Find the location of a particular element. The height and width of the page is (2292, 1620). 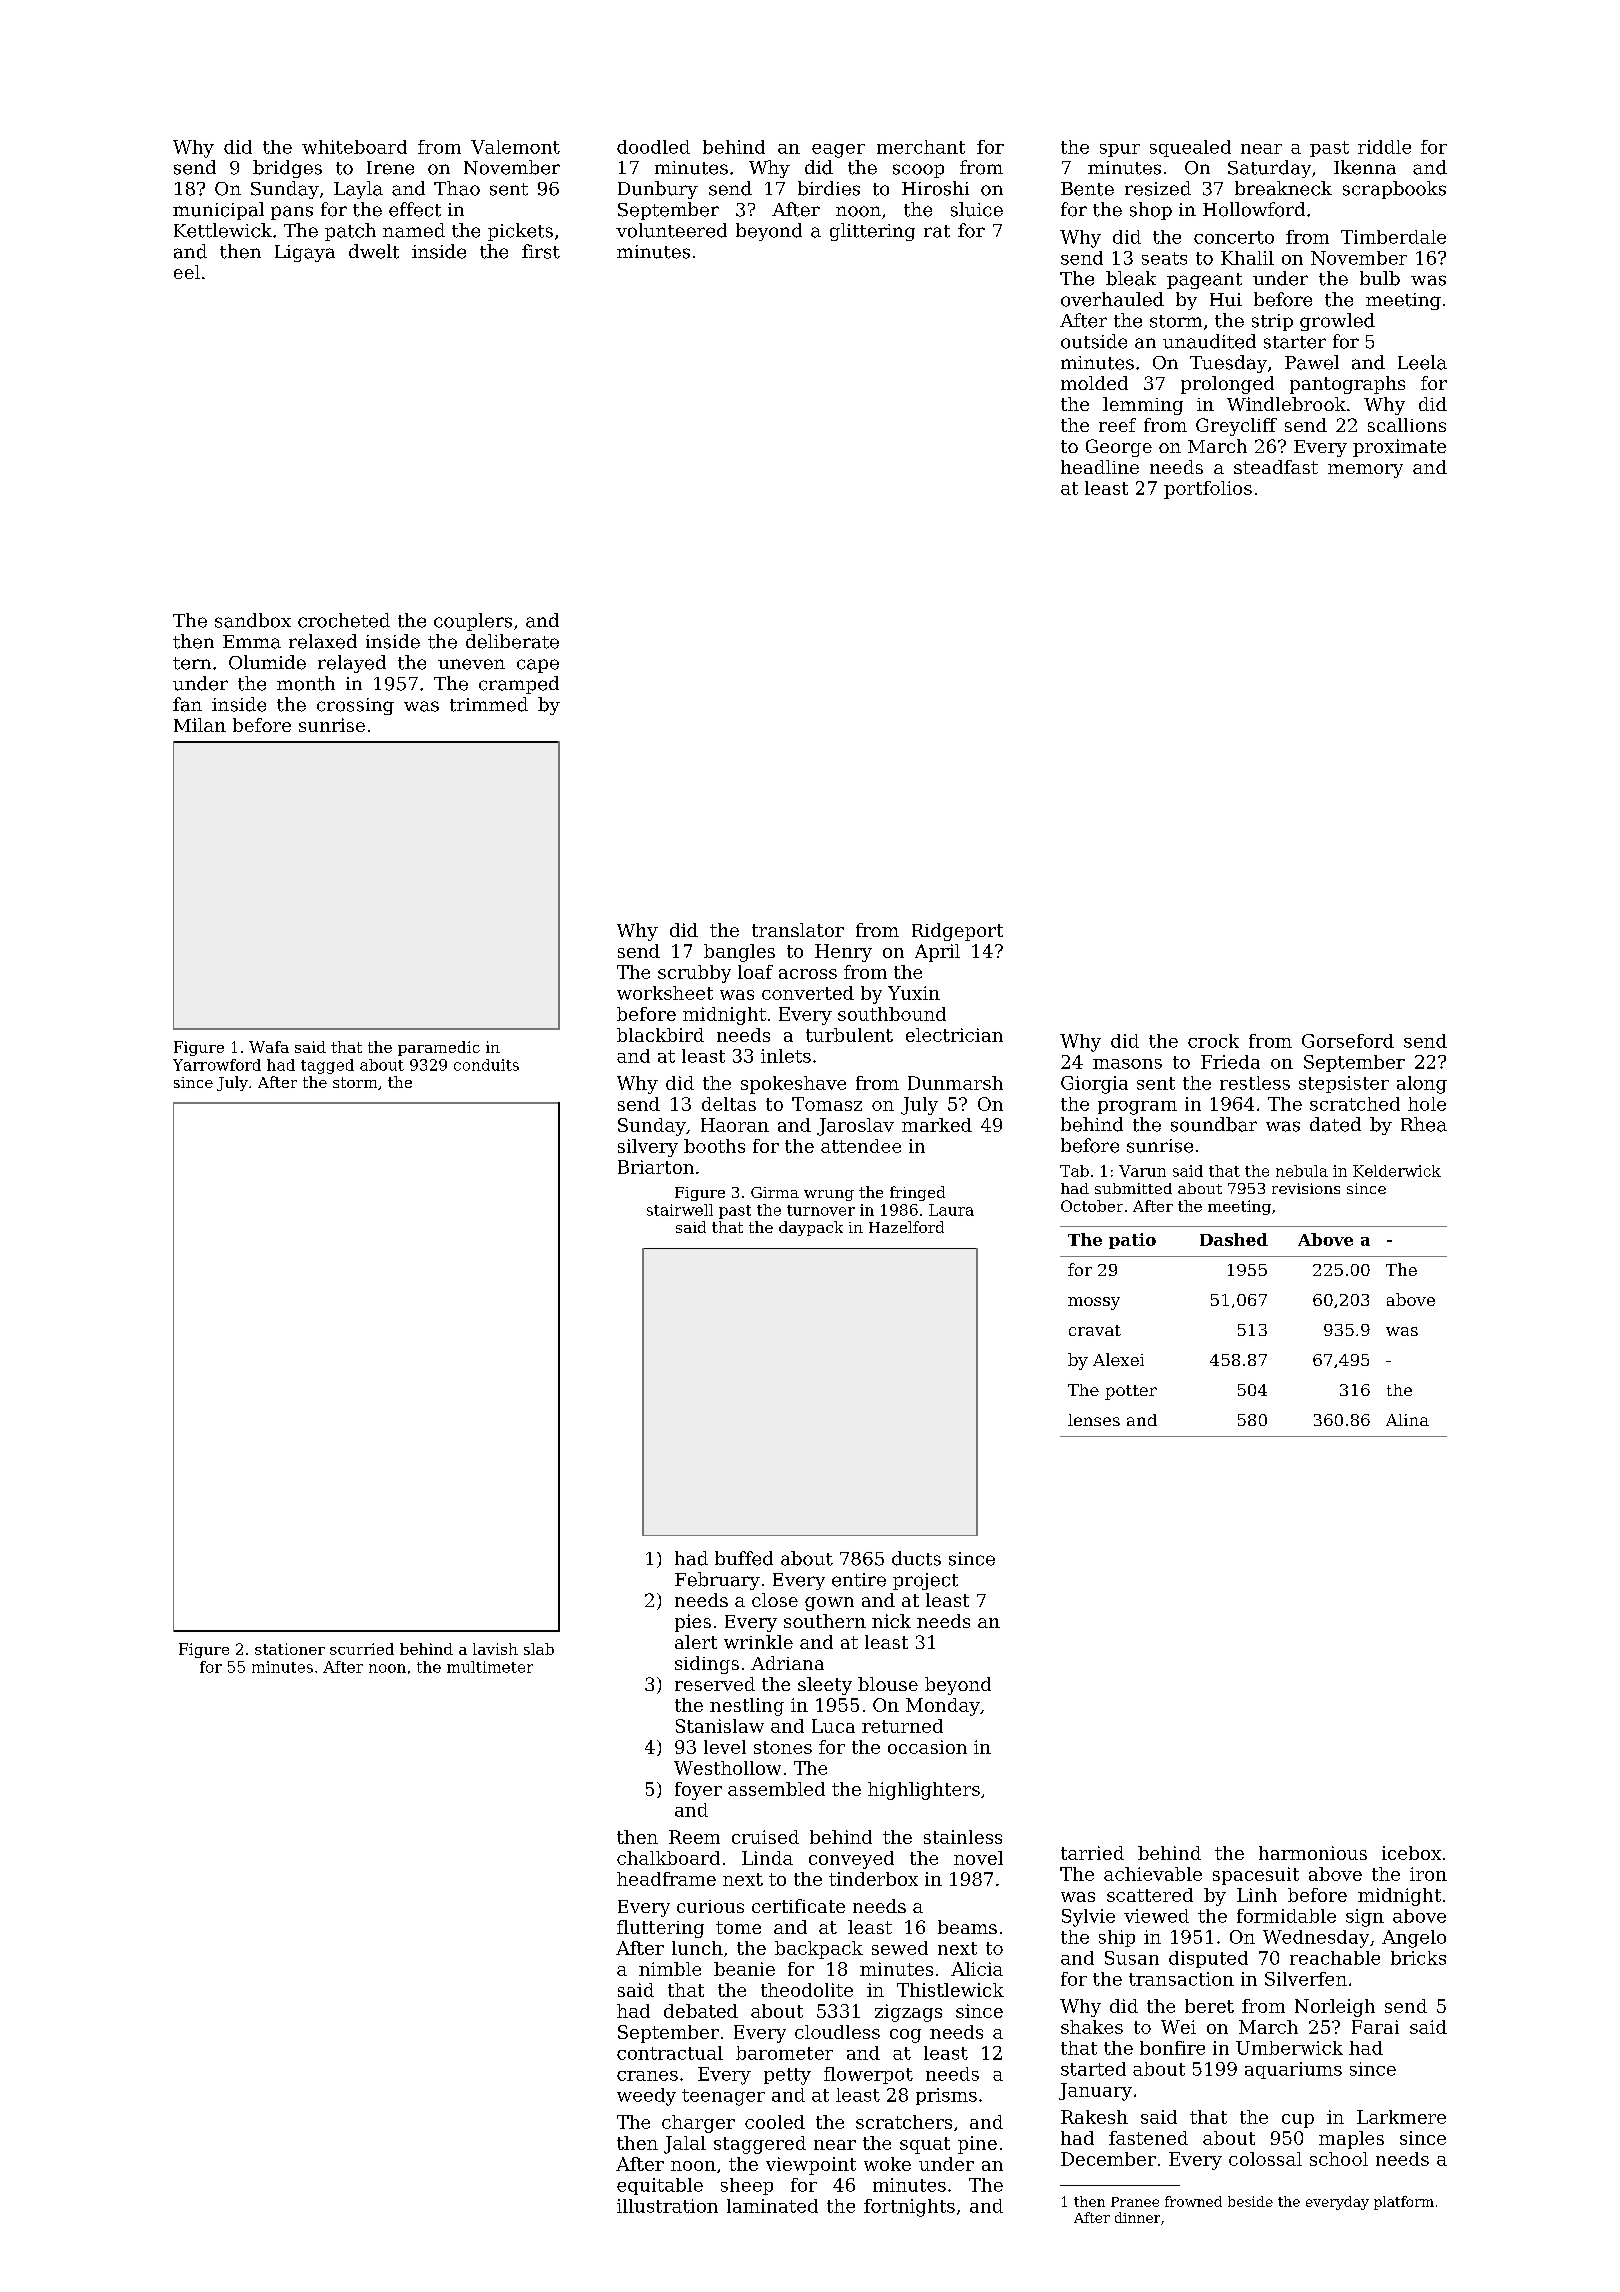

pine is located at coordinates (977, 2145).
